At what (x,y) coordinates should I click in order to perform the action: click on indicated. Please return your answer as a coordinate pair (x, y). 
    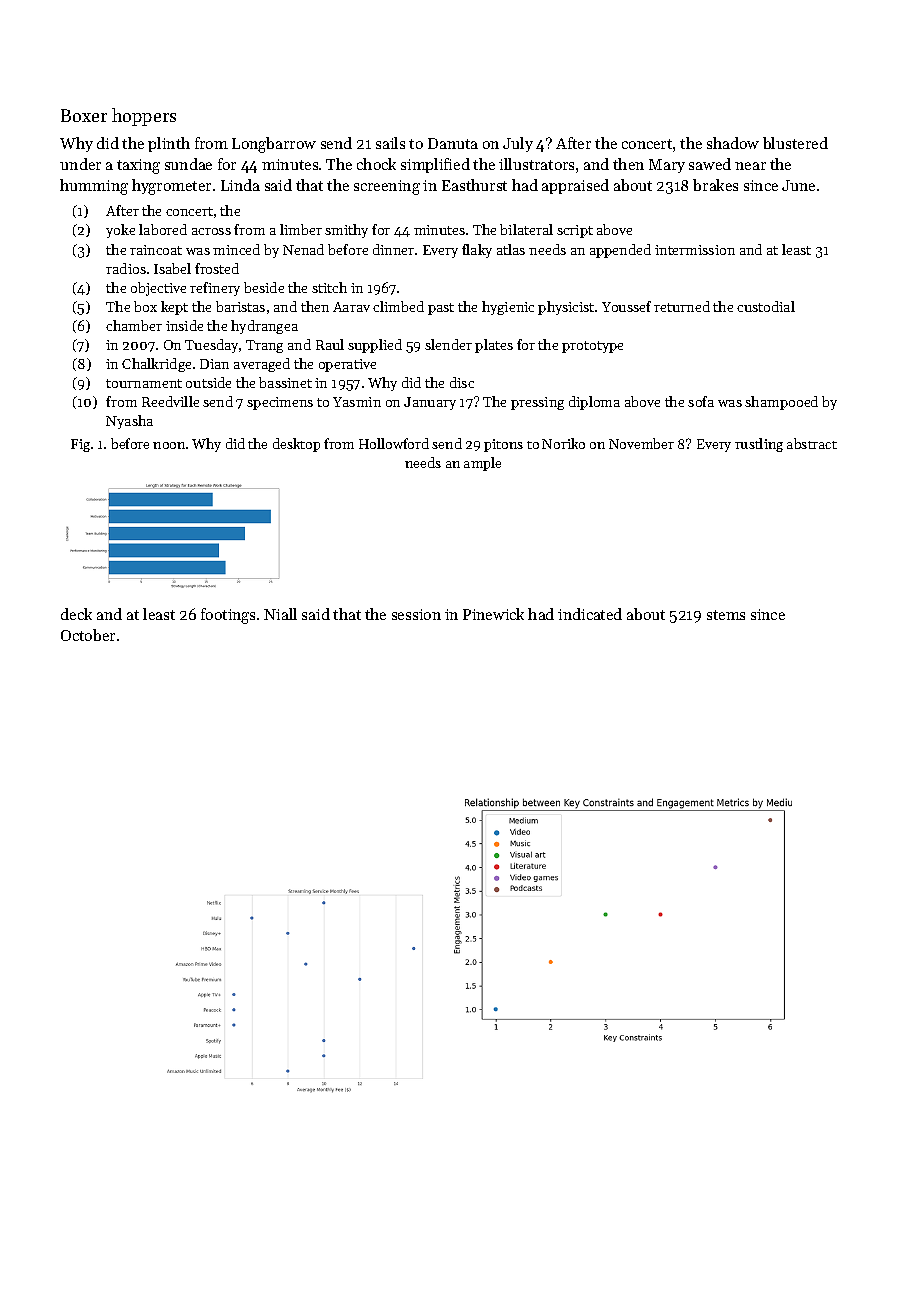
    Looking at the image, I should click on (590, 614).
